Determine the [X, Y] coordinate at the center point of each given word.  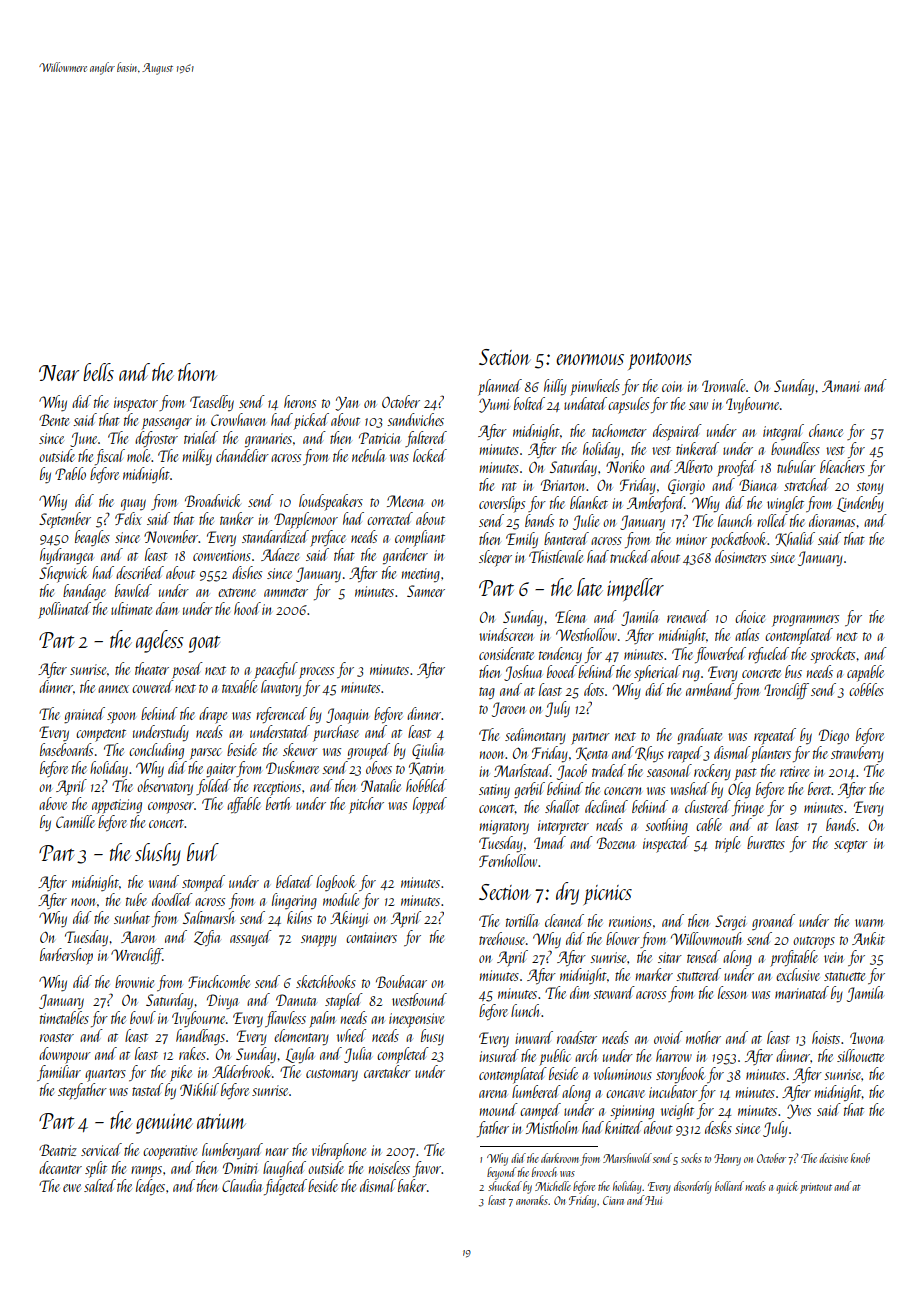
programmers [805, 621]
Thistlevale [556, 556]
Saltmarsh [208, 917]
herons [300, 401]
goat [204, 644]
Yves [799, 1111]
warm [869, 923]
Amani [841, 386]
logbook [336, 883]
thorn [197, 372]
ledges [150, 1187]
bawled [133, 590]
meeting [421, 575]
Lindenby [860, 504]
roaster [57, 1037]
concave [625, 1094]
